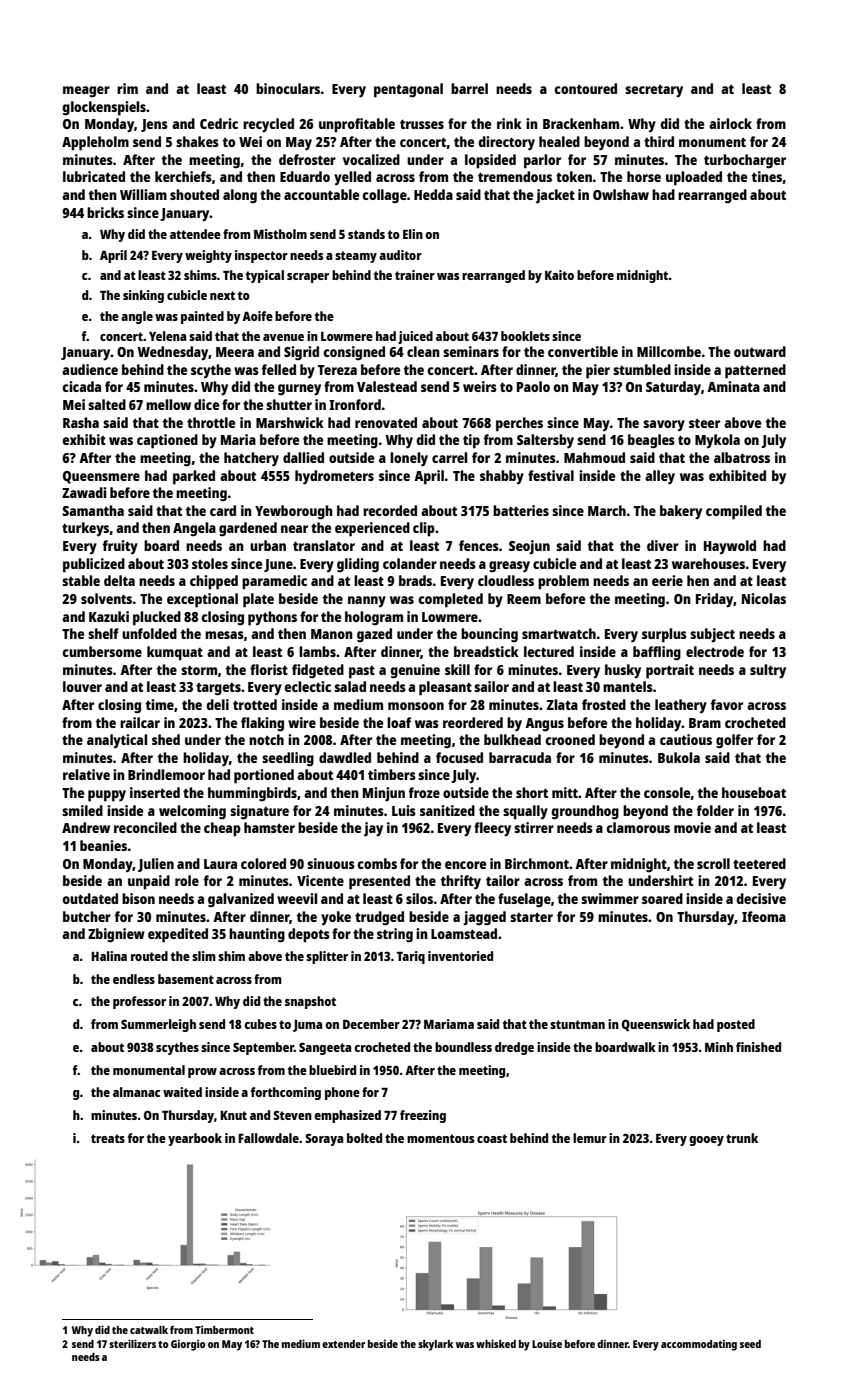 This image has height=1400, width=849. What do you see at coordinates (86, 92) in the image?
I see `meager` at bounding box center [86, 92].
